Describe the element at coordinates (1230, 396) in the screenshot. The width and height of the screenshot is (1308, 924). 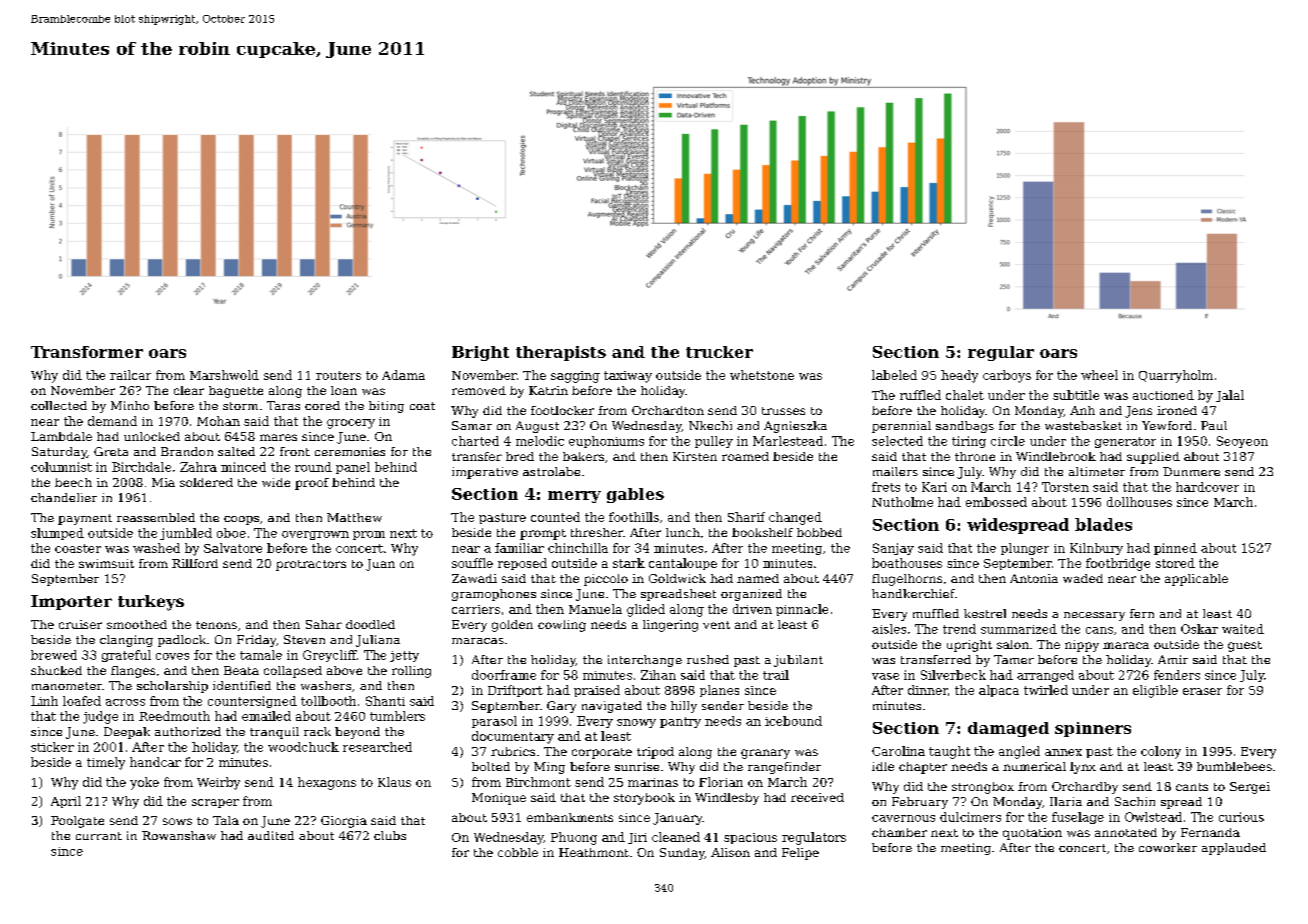
I see `Jalal` at that location.
